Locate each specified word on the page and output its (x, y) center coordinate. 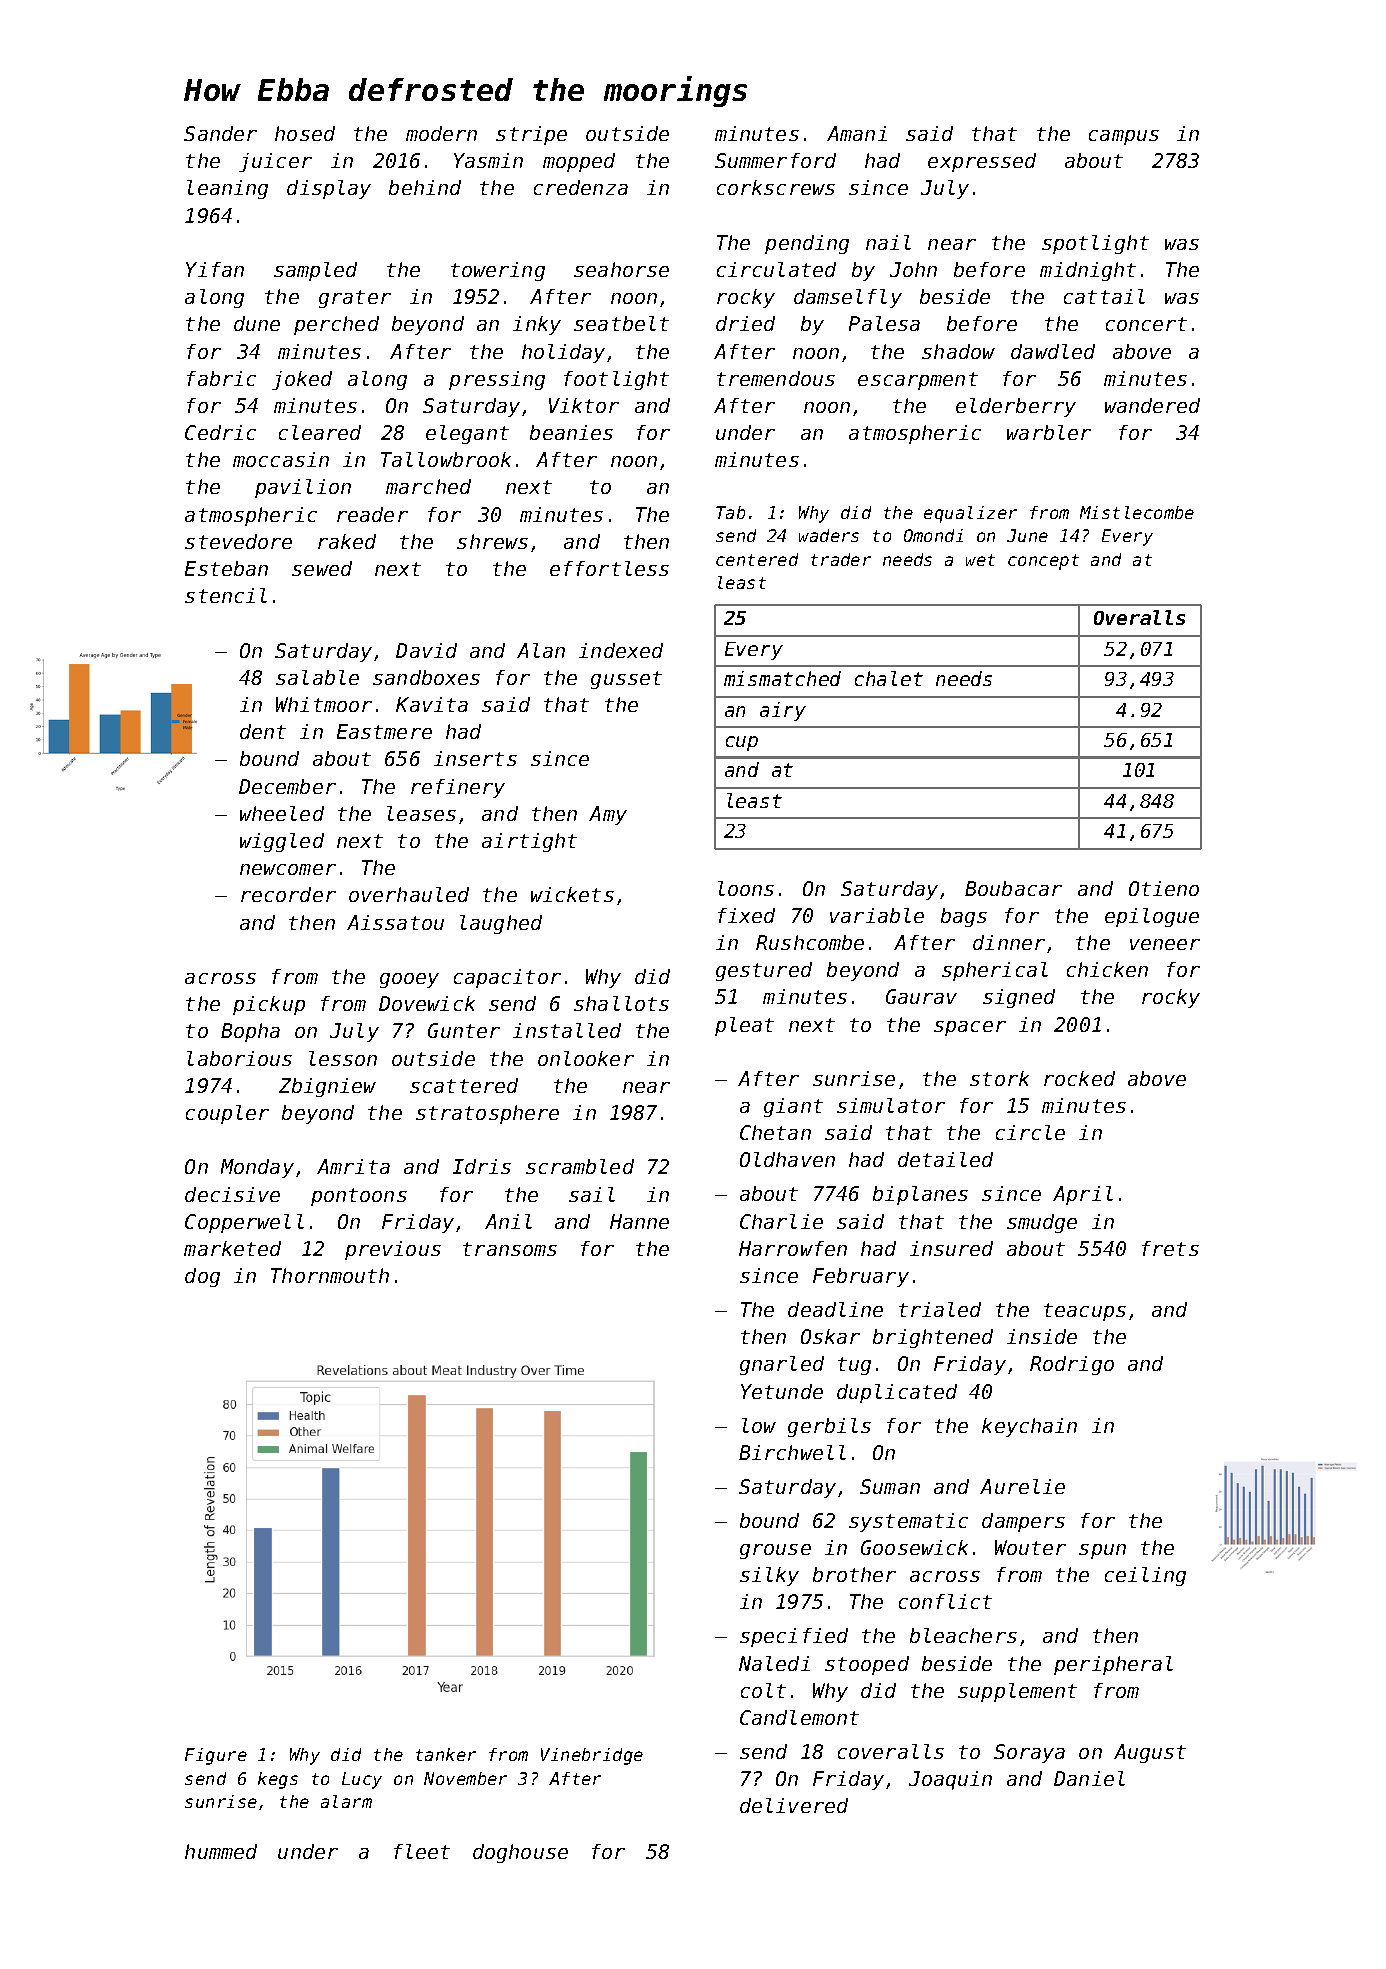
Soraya (1029, 1753)
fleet (422, 1851)
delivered (794, 1805)
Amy (608, 815)
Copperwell (244, 1223)
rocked (1079, 1078)
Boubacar (1013, 888)
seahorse (621, 269)
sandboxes (426, 677)
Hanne (639, 1221)
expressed (982, 162)
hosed (305, 133)
